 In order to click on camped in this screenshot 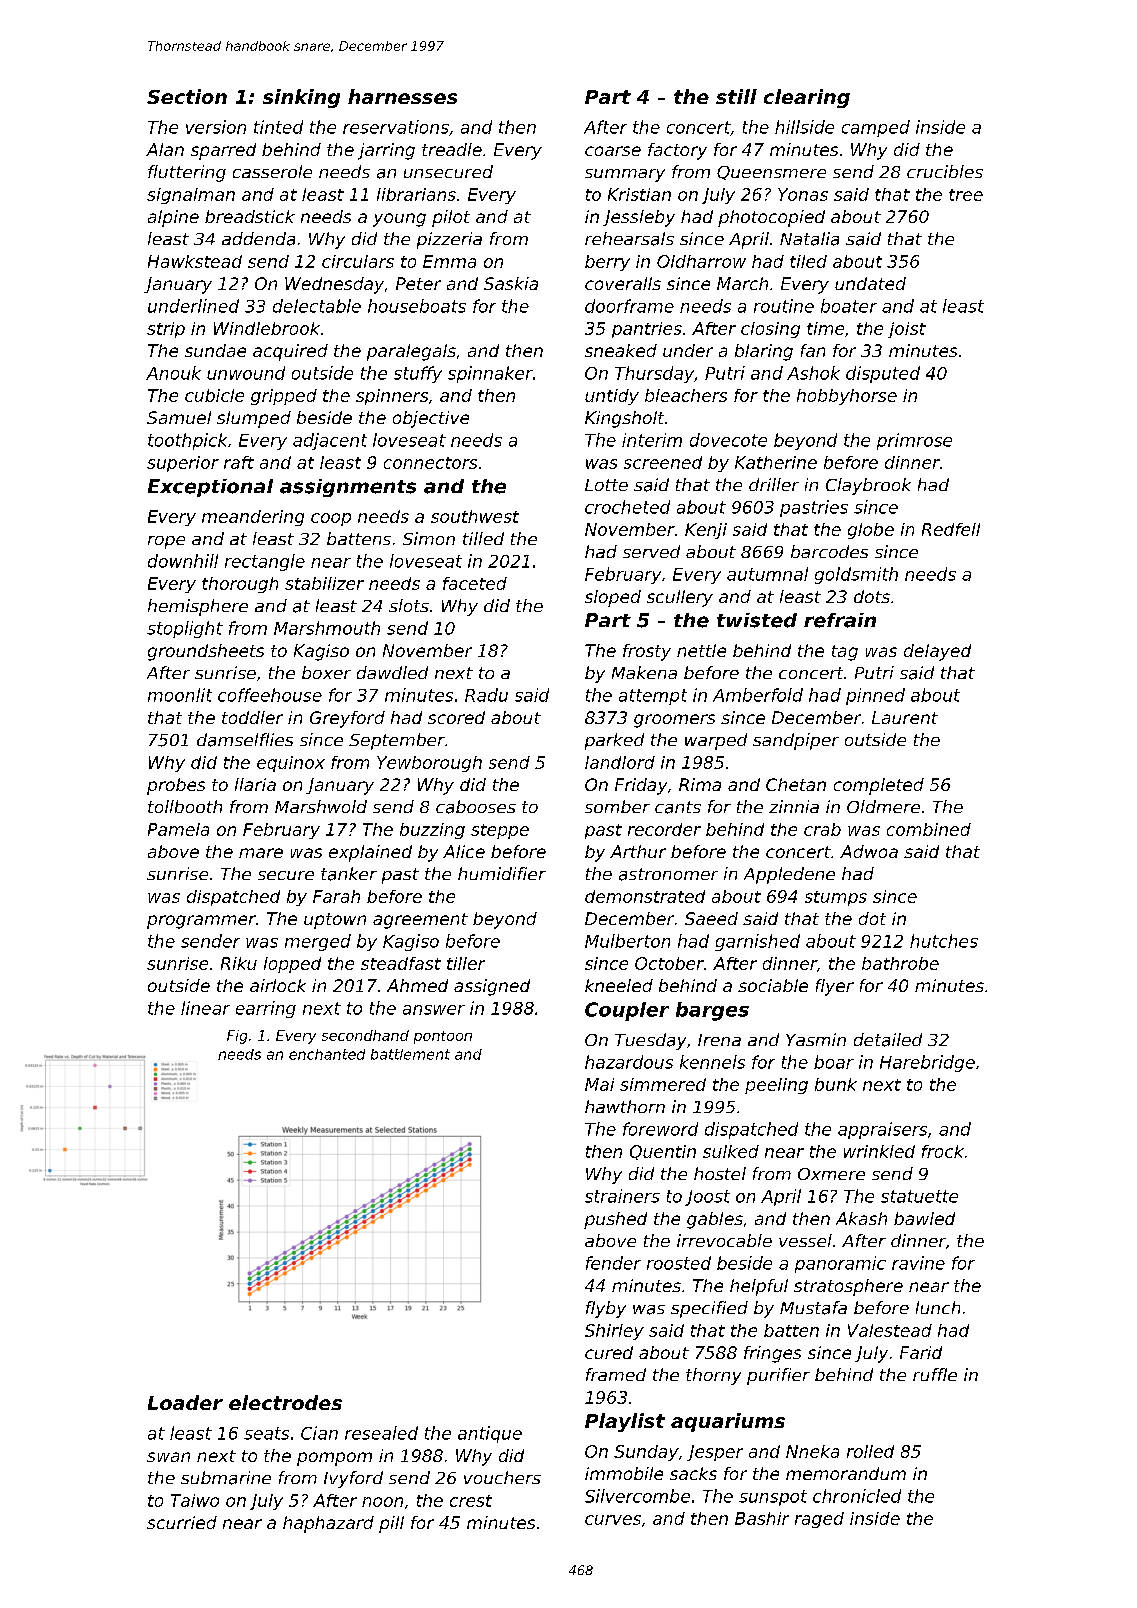, I will do `click(876, 128)`.
